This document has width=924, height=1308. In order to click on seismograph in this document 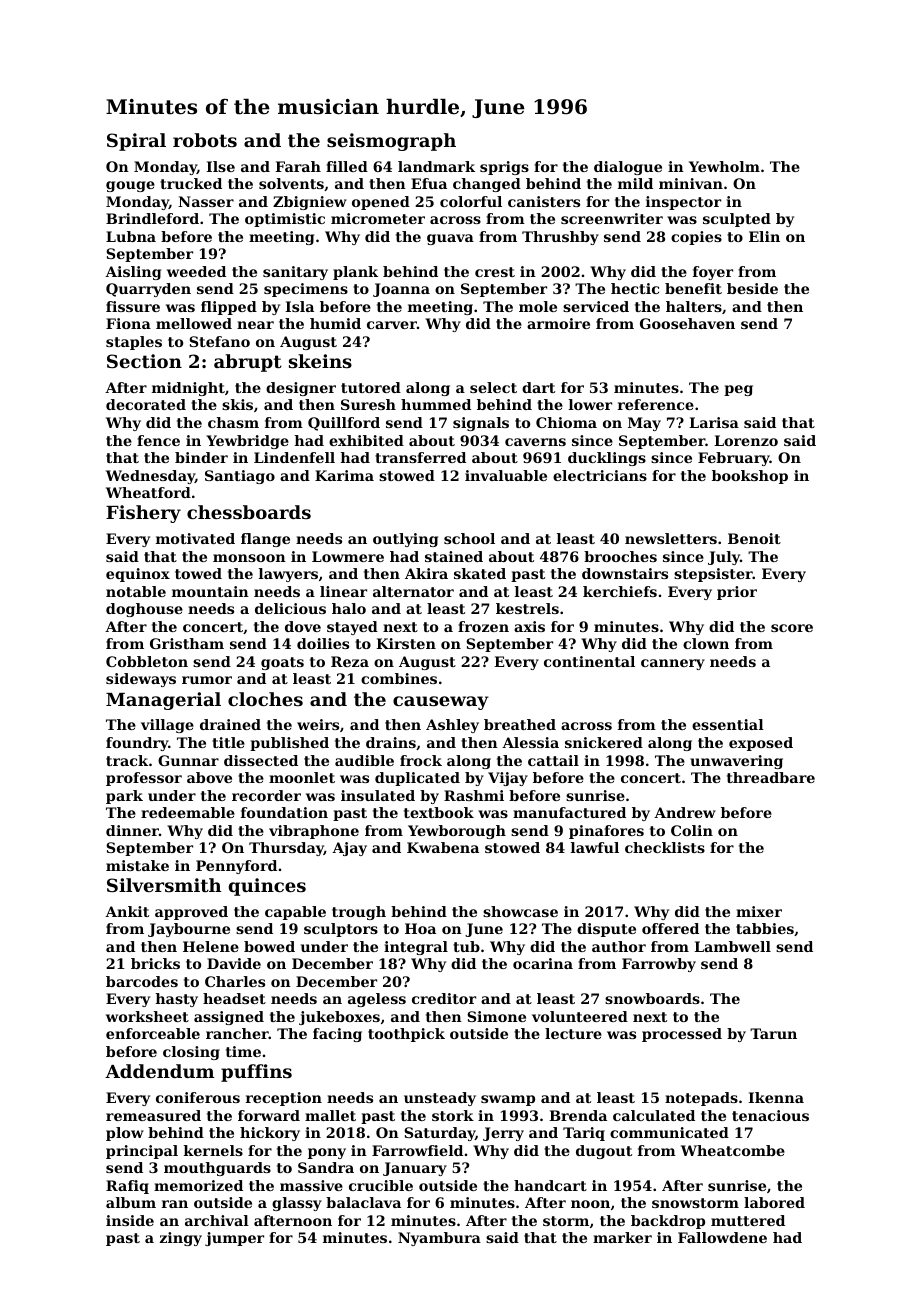, I will do `click(391, 142)`.
